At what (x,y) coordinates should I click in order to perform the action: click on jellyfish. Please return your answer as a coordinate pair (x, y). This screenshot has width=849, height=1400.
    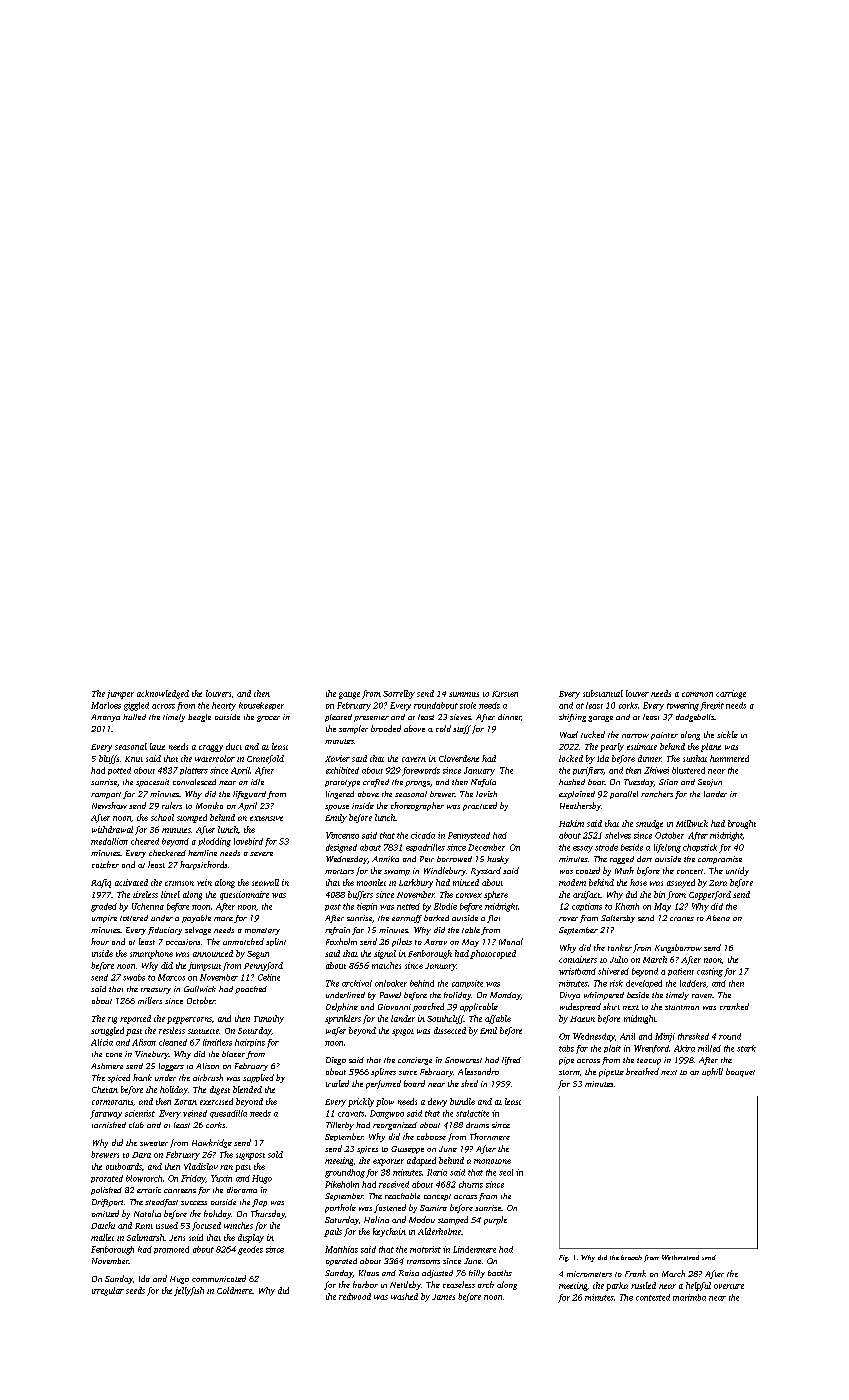
    Looking at the image, I should click on (189, 1291).
